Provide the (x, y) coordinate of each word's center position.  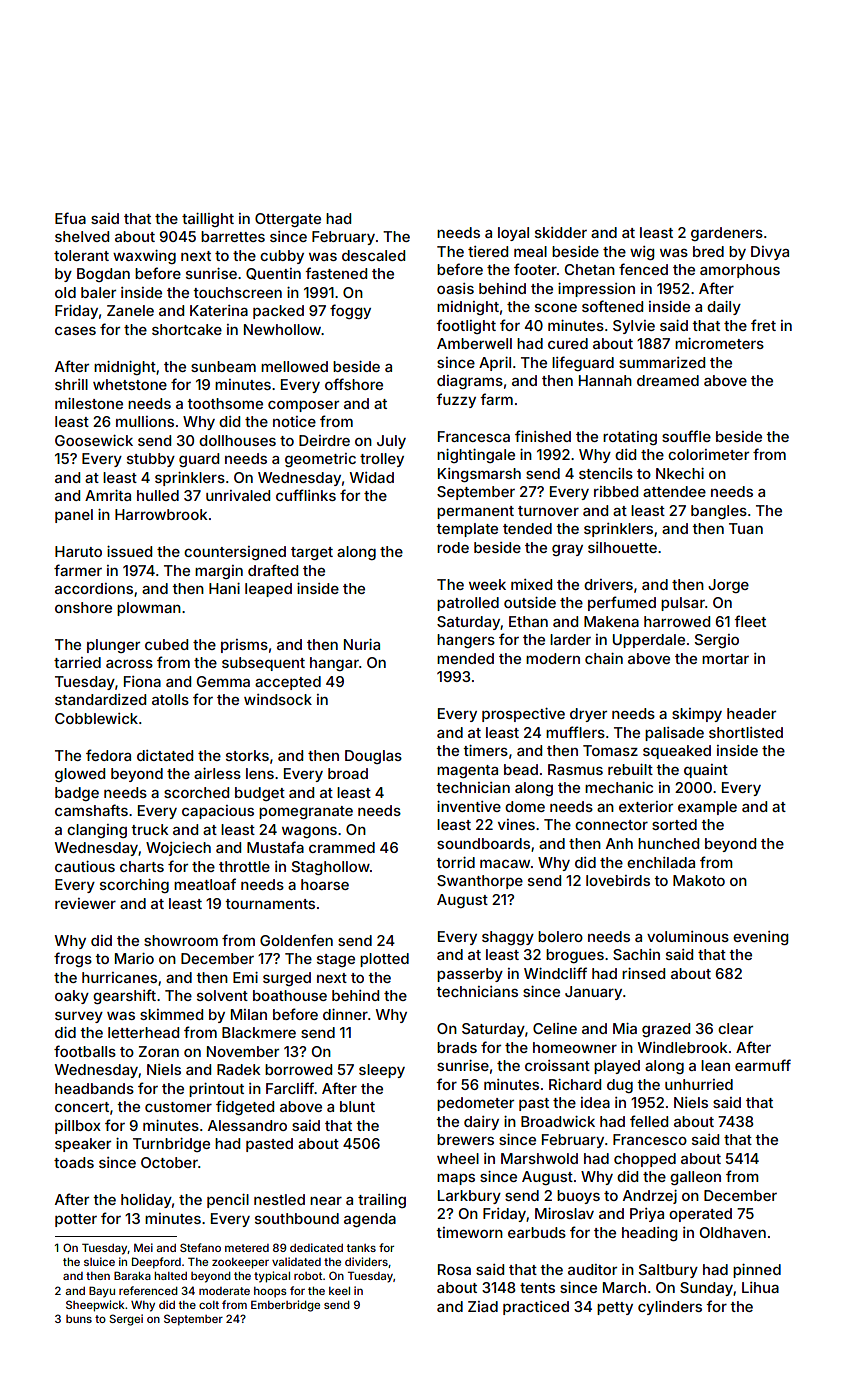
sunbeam (223, 366)
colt (209, 1305)
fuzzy (456, 400)
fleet (750, 621)
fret (763, 325)
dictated (165, 755)
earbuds (537, 1232)
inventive (469, 806)
